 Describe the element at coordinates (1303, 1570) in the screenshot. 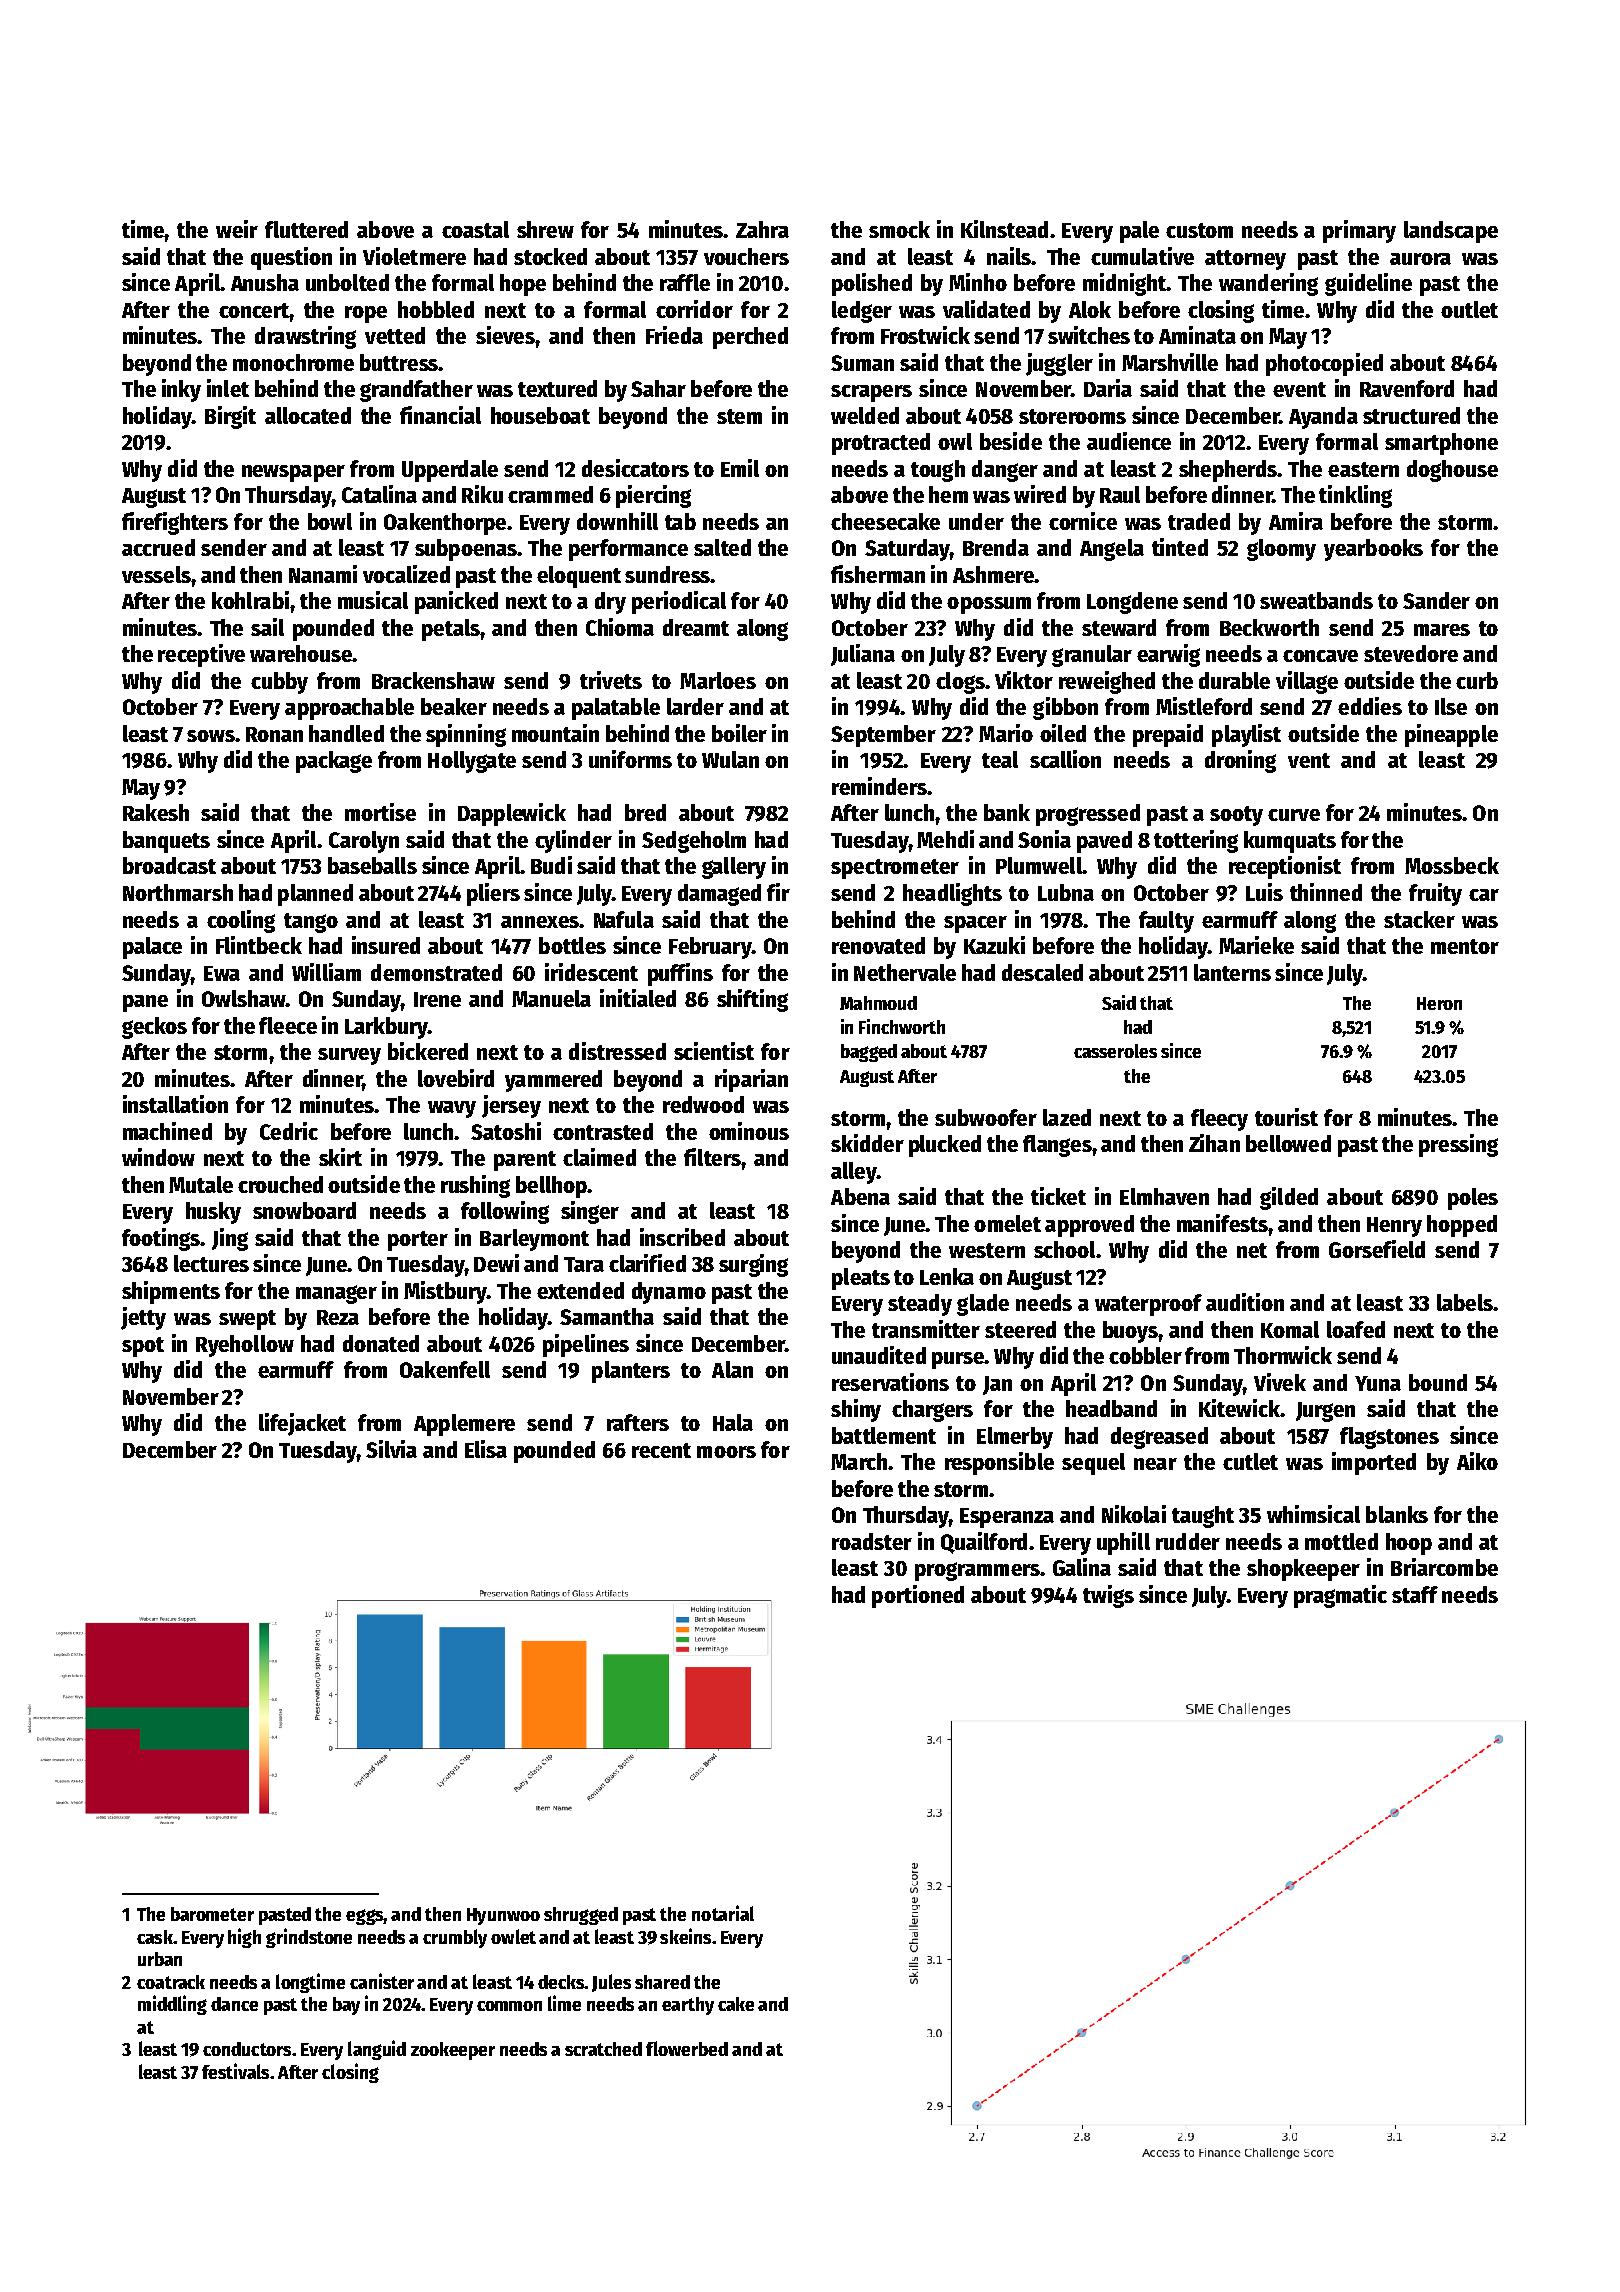

I see `shopkeeper` at that location.
